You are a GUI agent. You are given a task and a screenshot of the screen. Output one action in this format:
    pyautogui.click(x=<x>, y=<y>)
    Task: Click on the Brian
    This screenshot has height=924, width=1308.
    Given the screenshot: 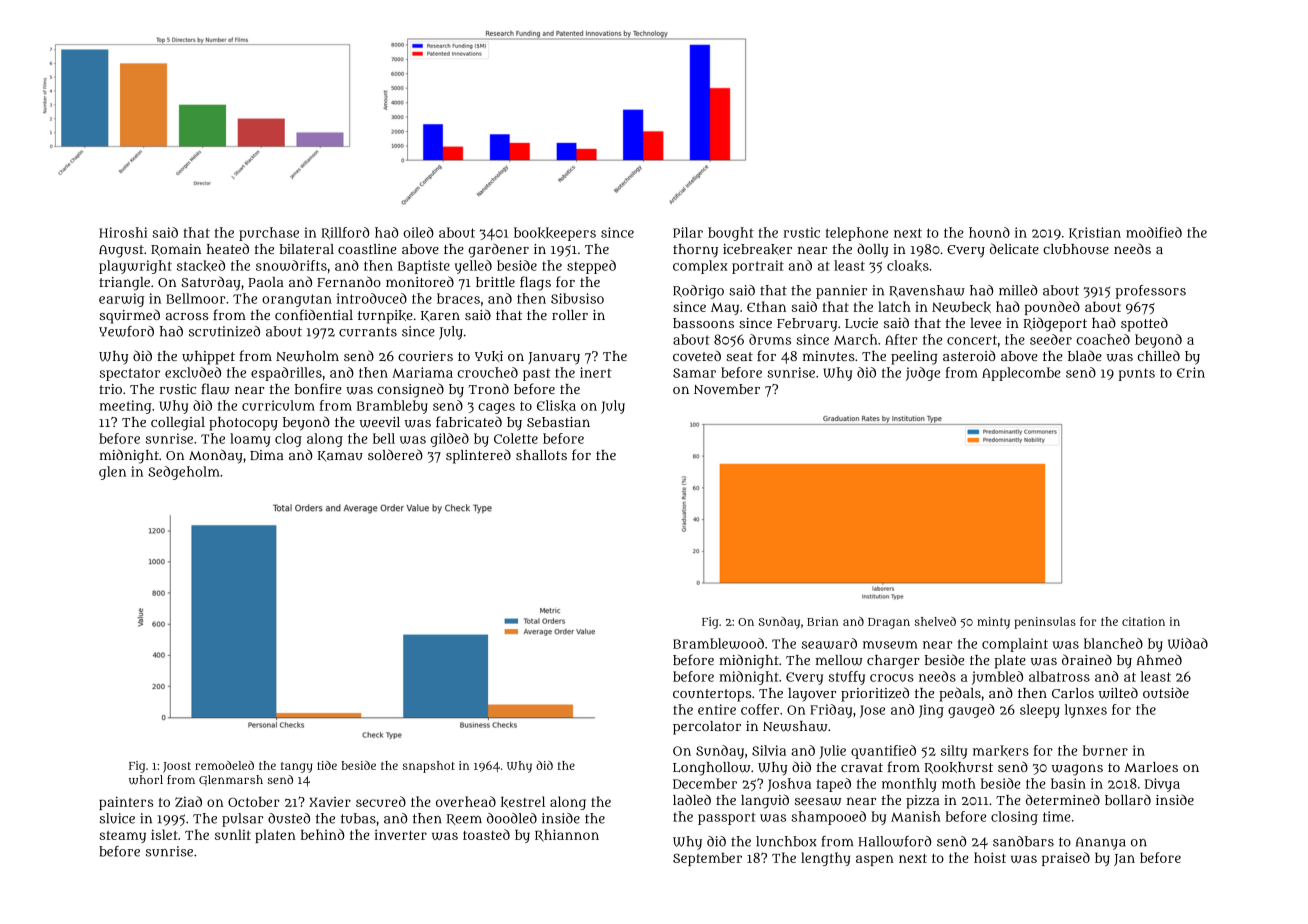 What is the action you would take?
    pyautogui.click(x=823, y=621)
